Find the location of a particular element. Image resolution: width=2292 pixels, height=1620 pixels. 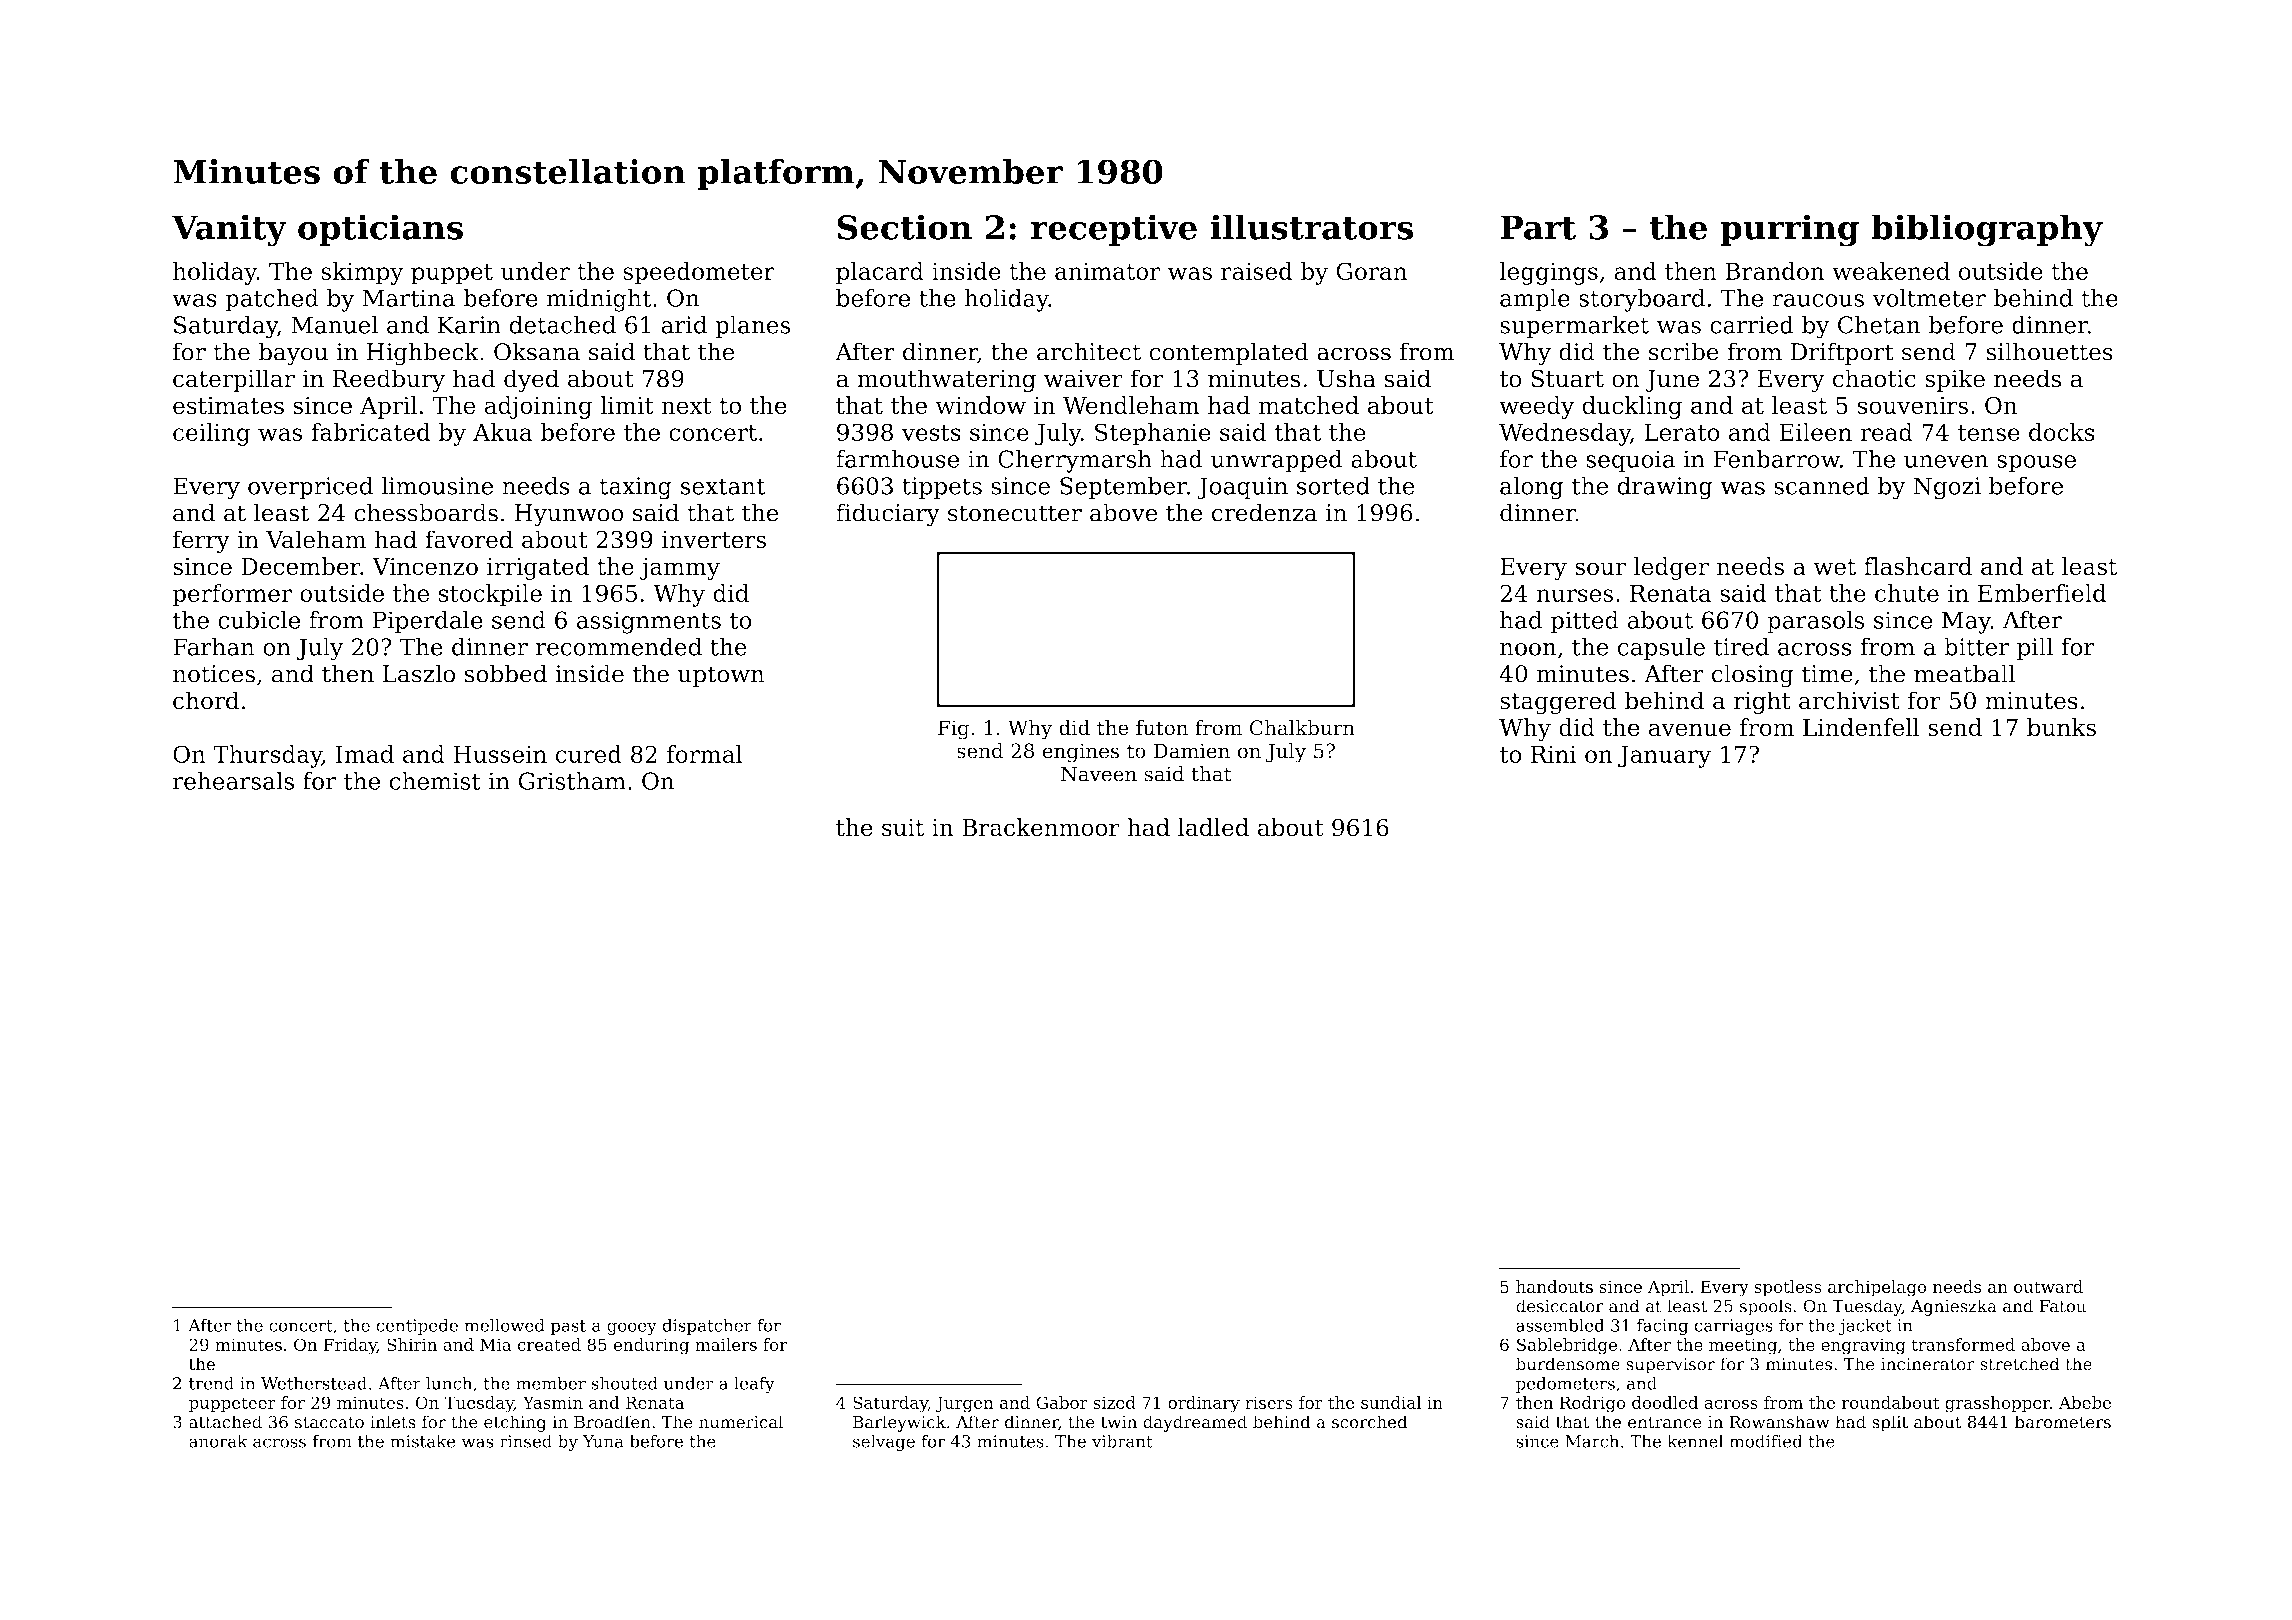

opticians is located at coordinates (380, 230).
